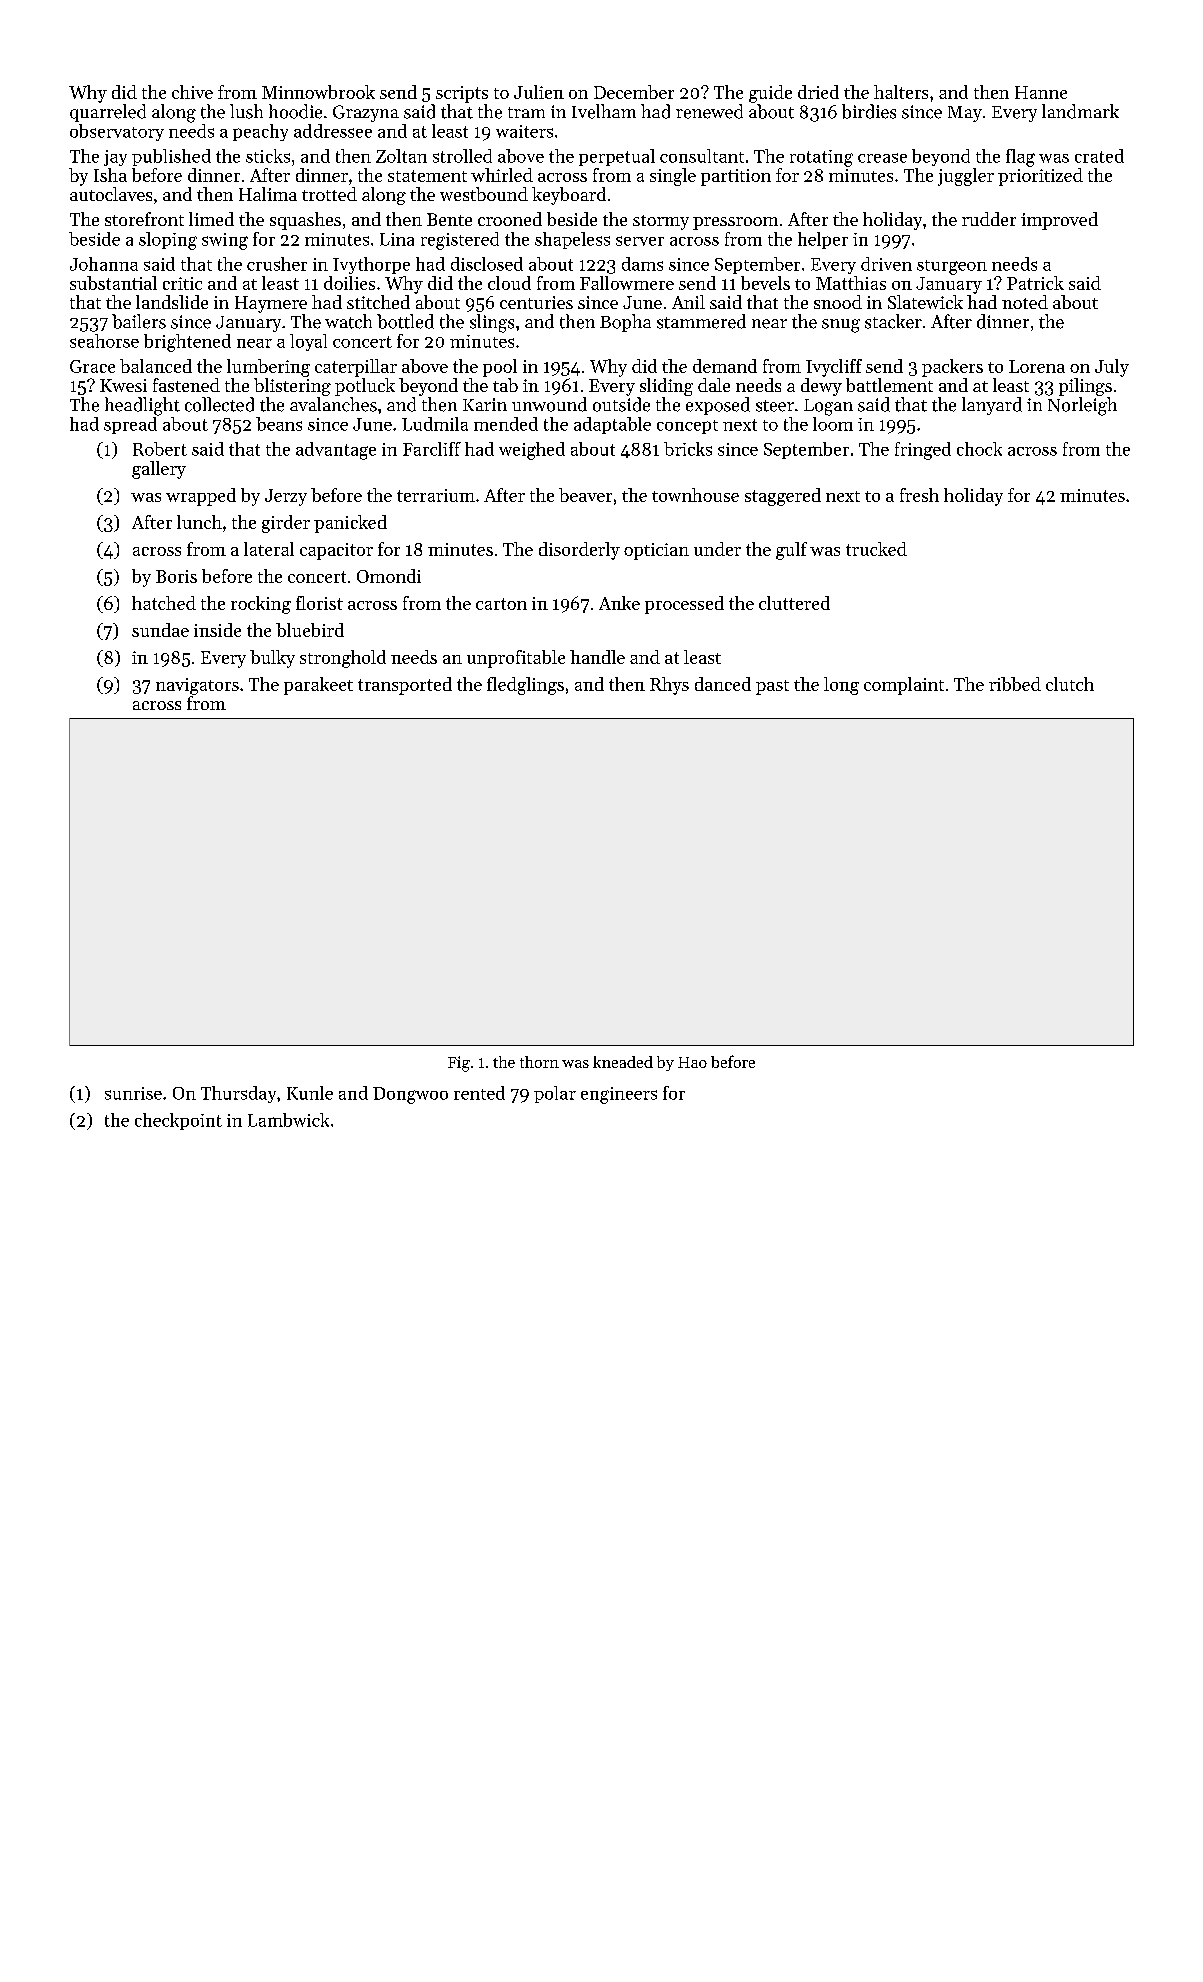 This page has height=1982, width=1203. Describe the element at coordinates (333, 131) in the page. I see `addressee` at that location.
